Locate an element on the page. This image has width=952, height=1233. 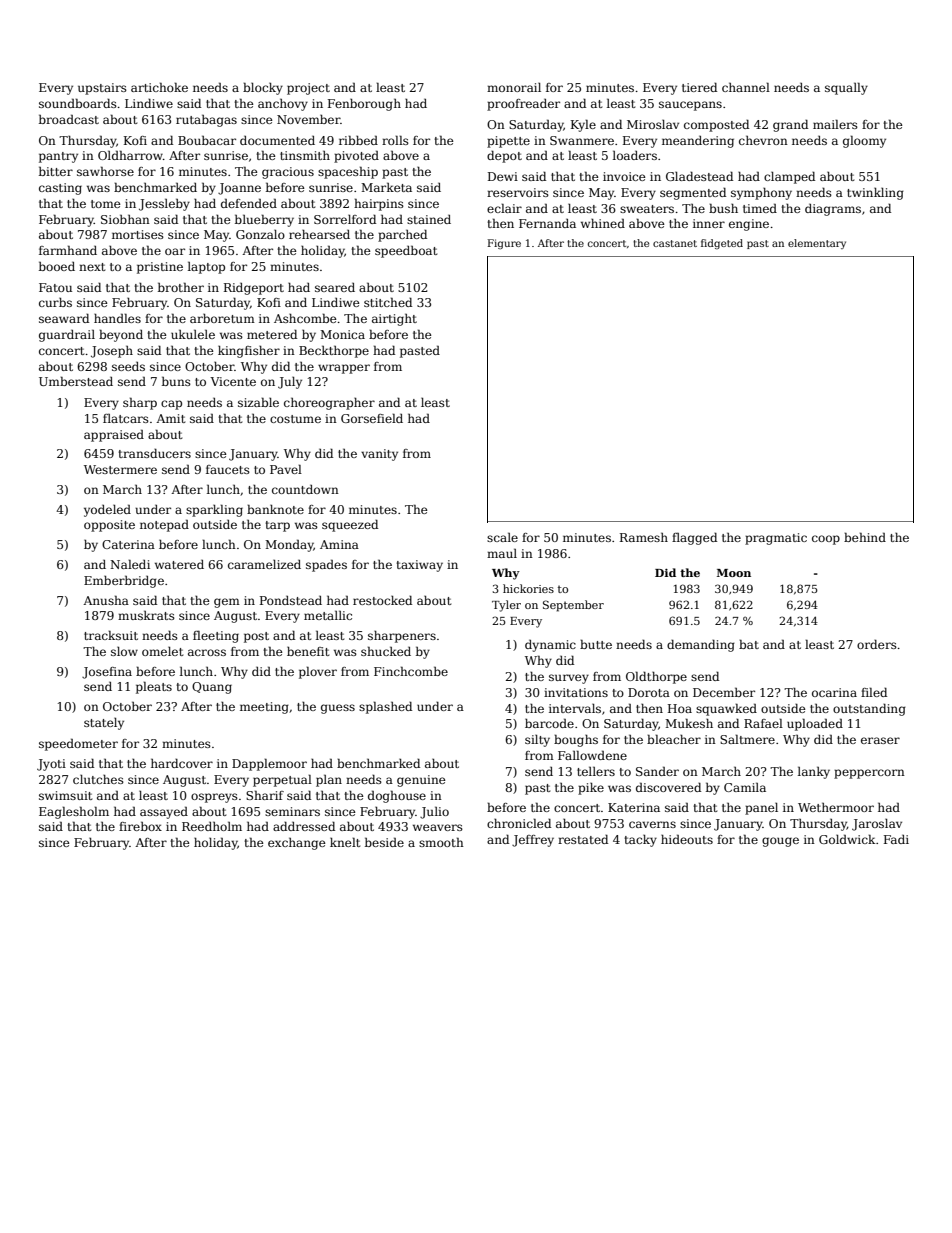
rolls is located at coordinates (395, 140).
